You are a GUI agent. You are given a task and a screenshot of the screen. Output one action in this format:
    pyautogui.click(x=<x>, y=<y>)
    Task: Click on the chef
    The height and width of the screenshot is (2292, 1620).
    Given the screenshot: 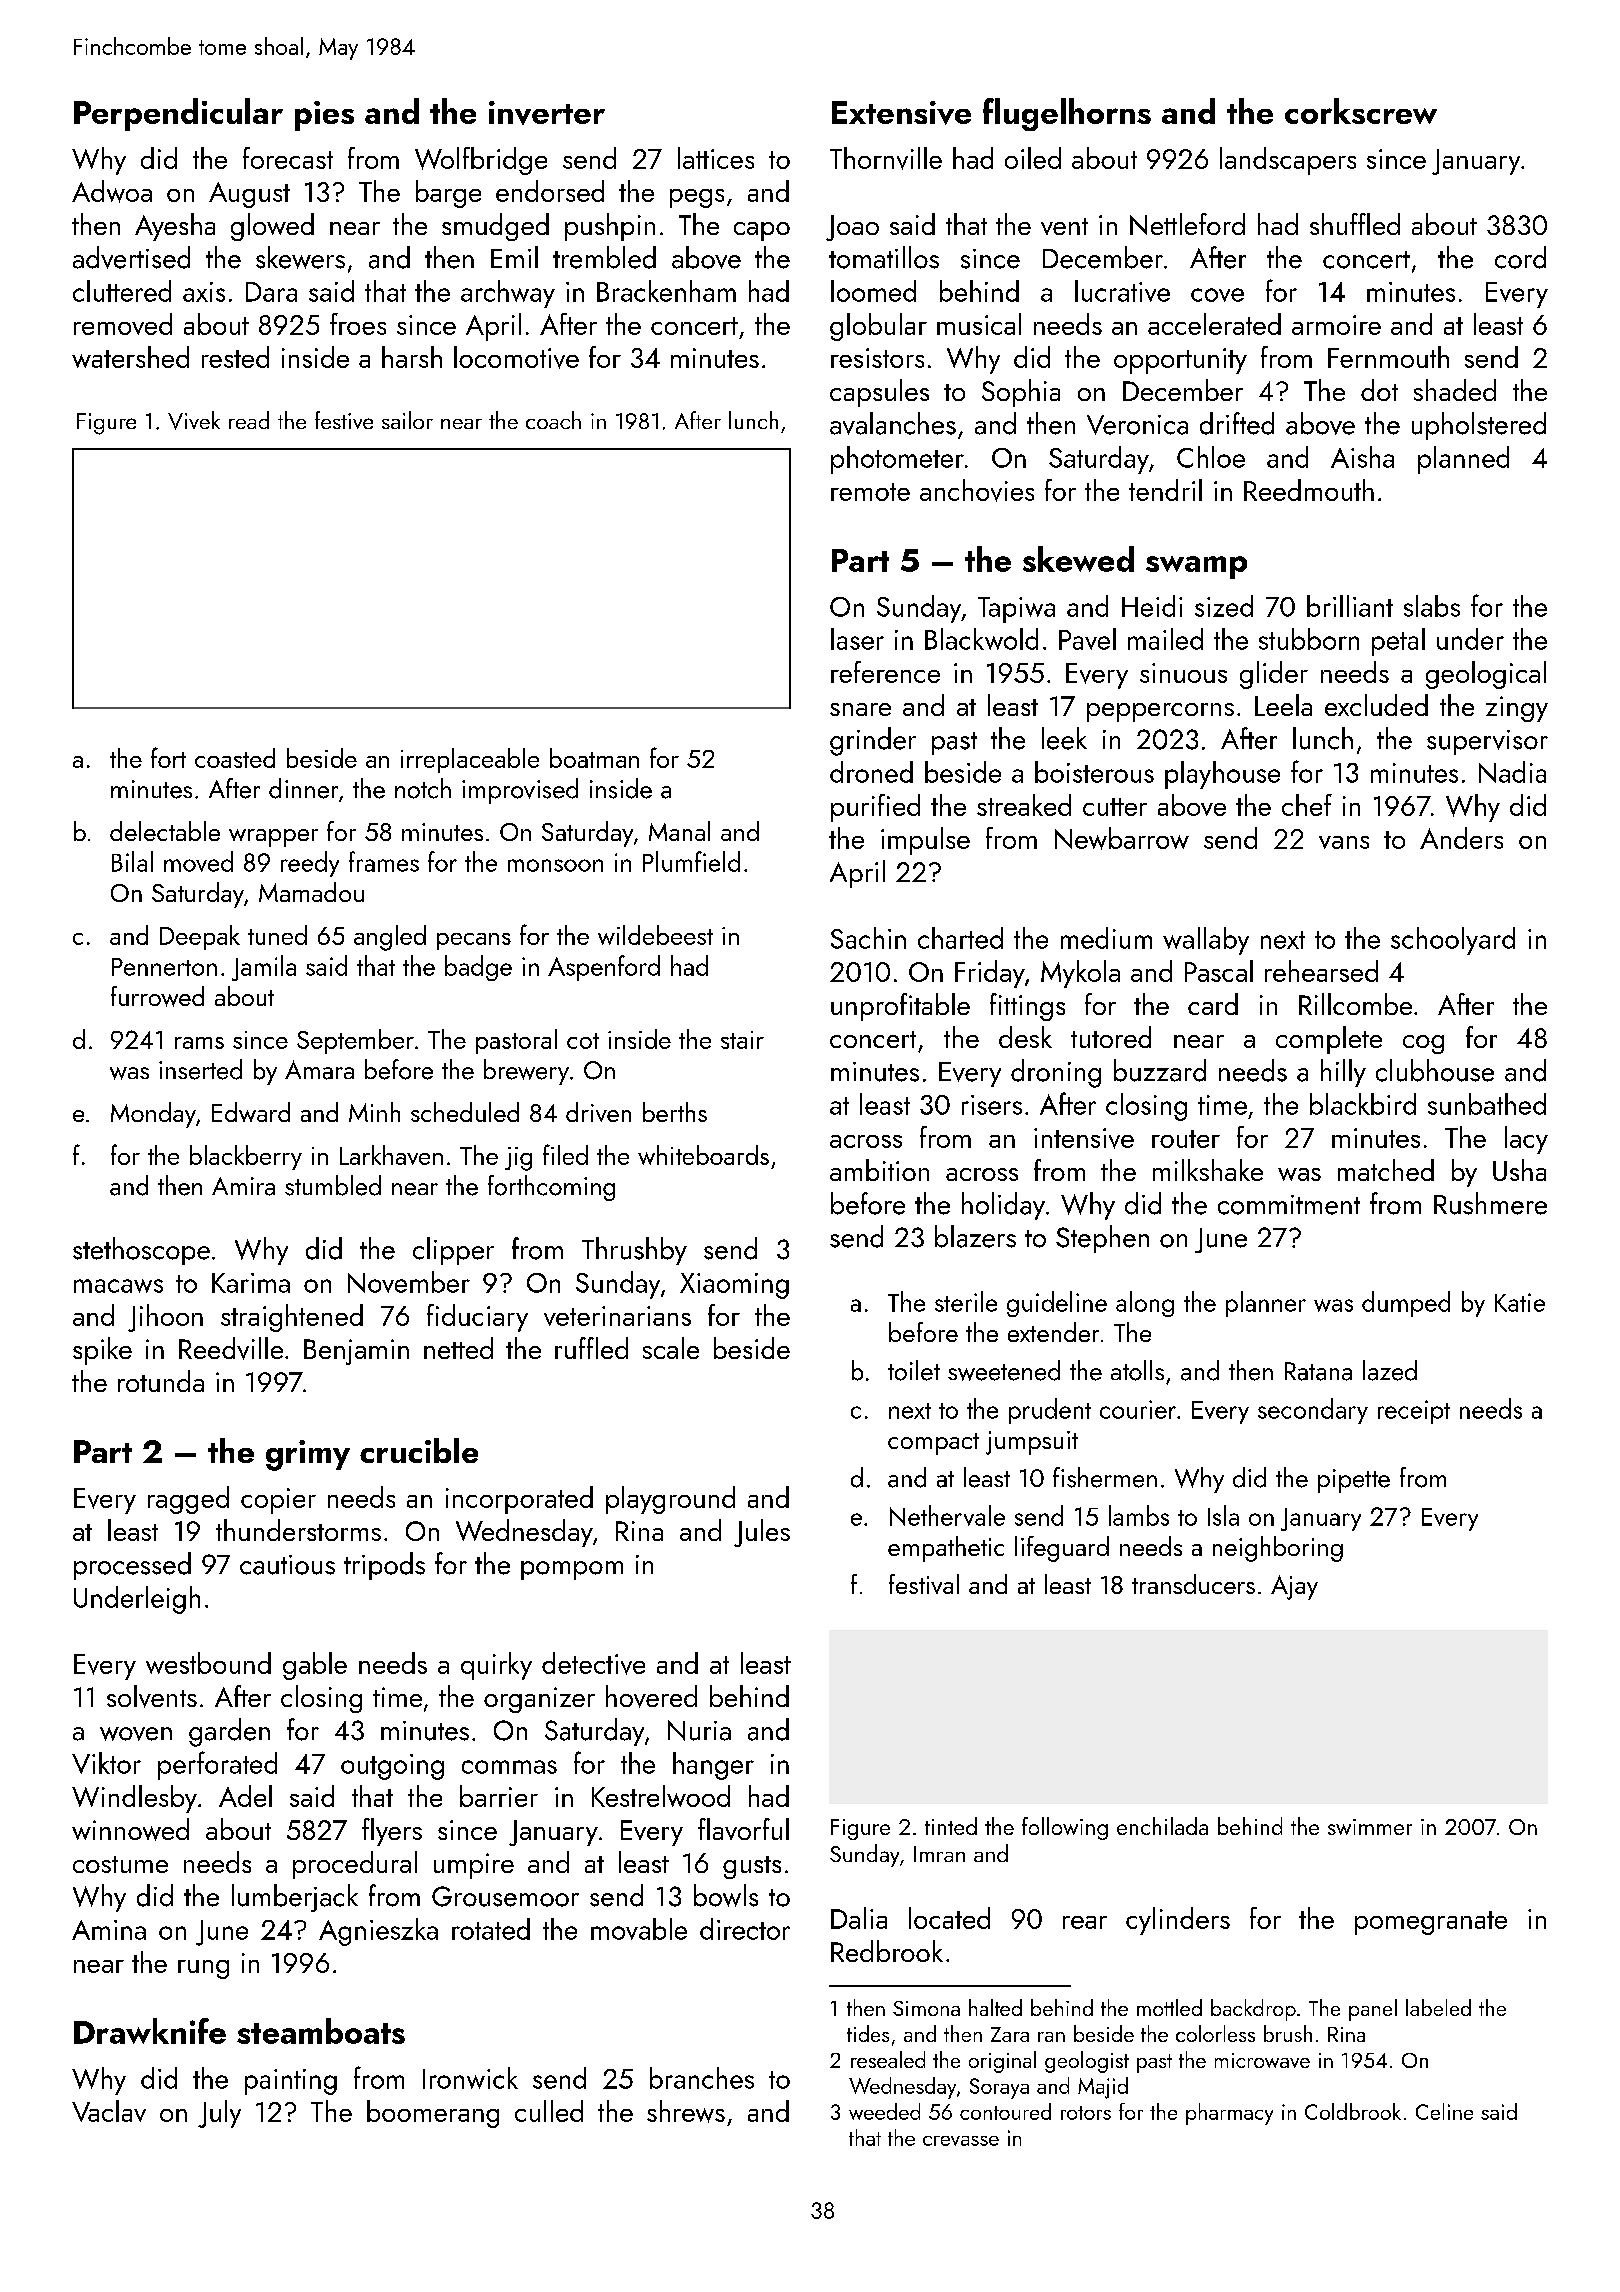 What is the action you would take?
    pyautogui.click(x=1307, y=805)
